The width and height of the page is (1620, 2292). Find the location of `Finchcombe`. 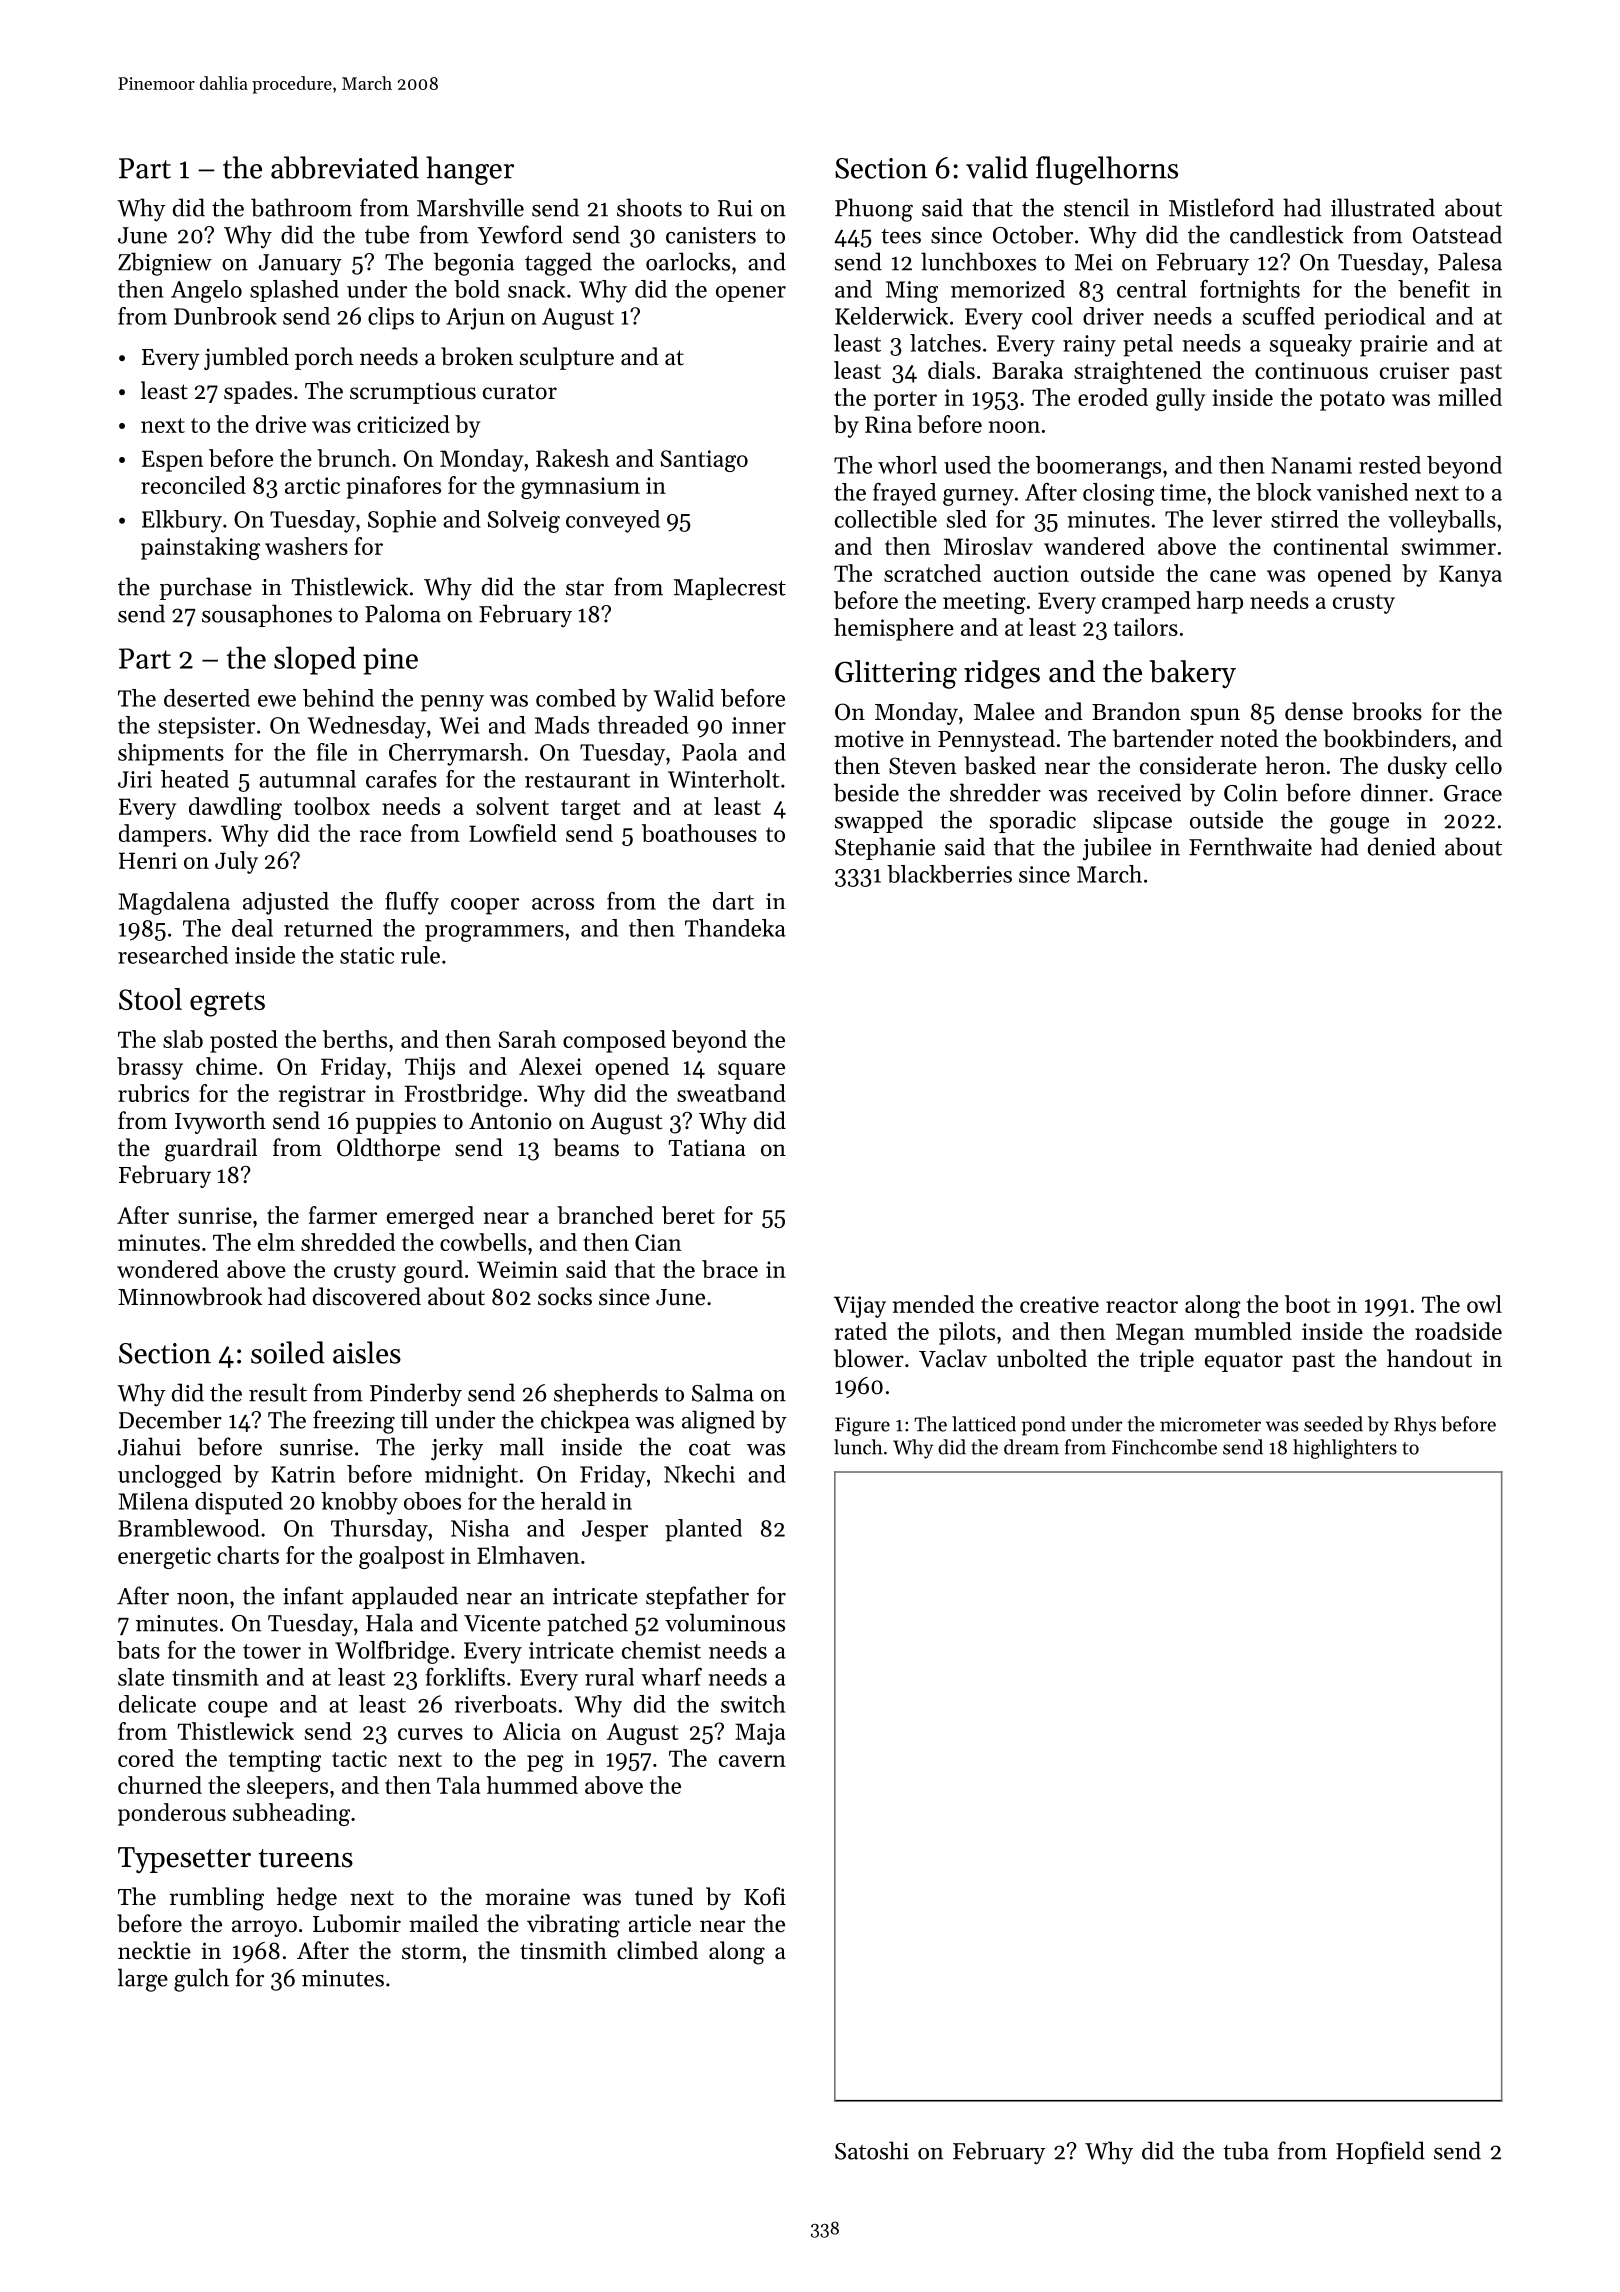

Finchcombe is located at coordinates (1164, 1447).
